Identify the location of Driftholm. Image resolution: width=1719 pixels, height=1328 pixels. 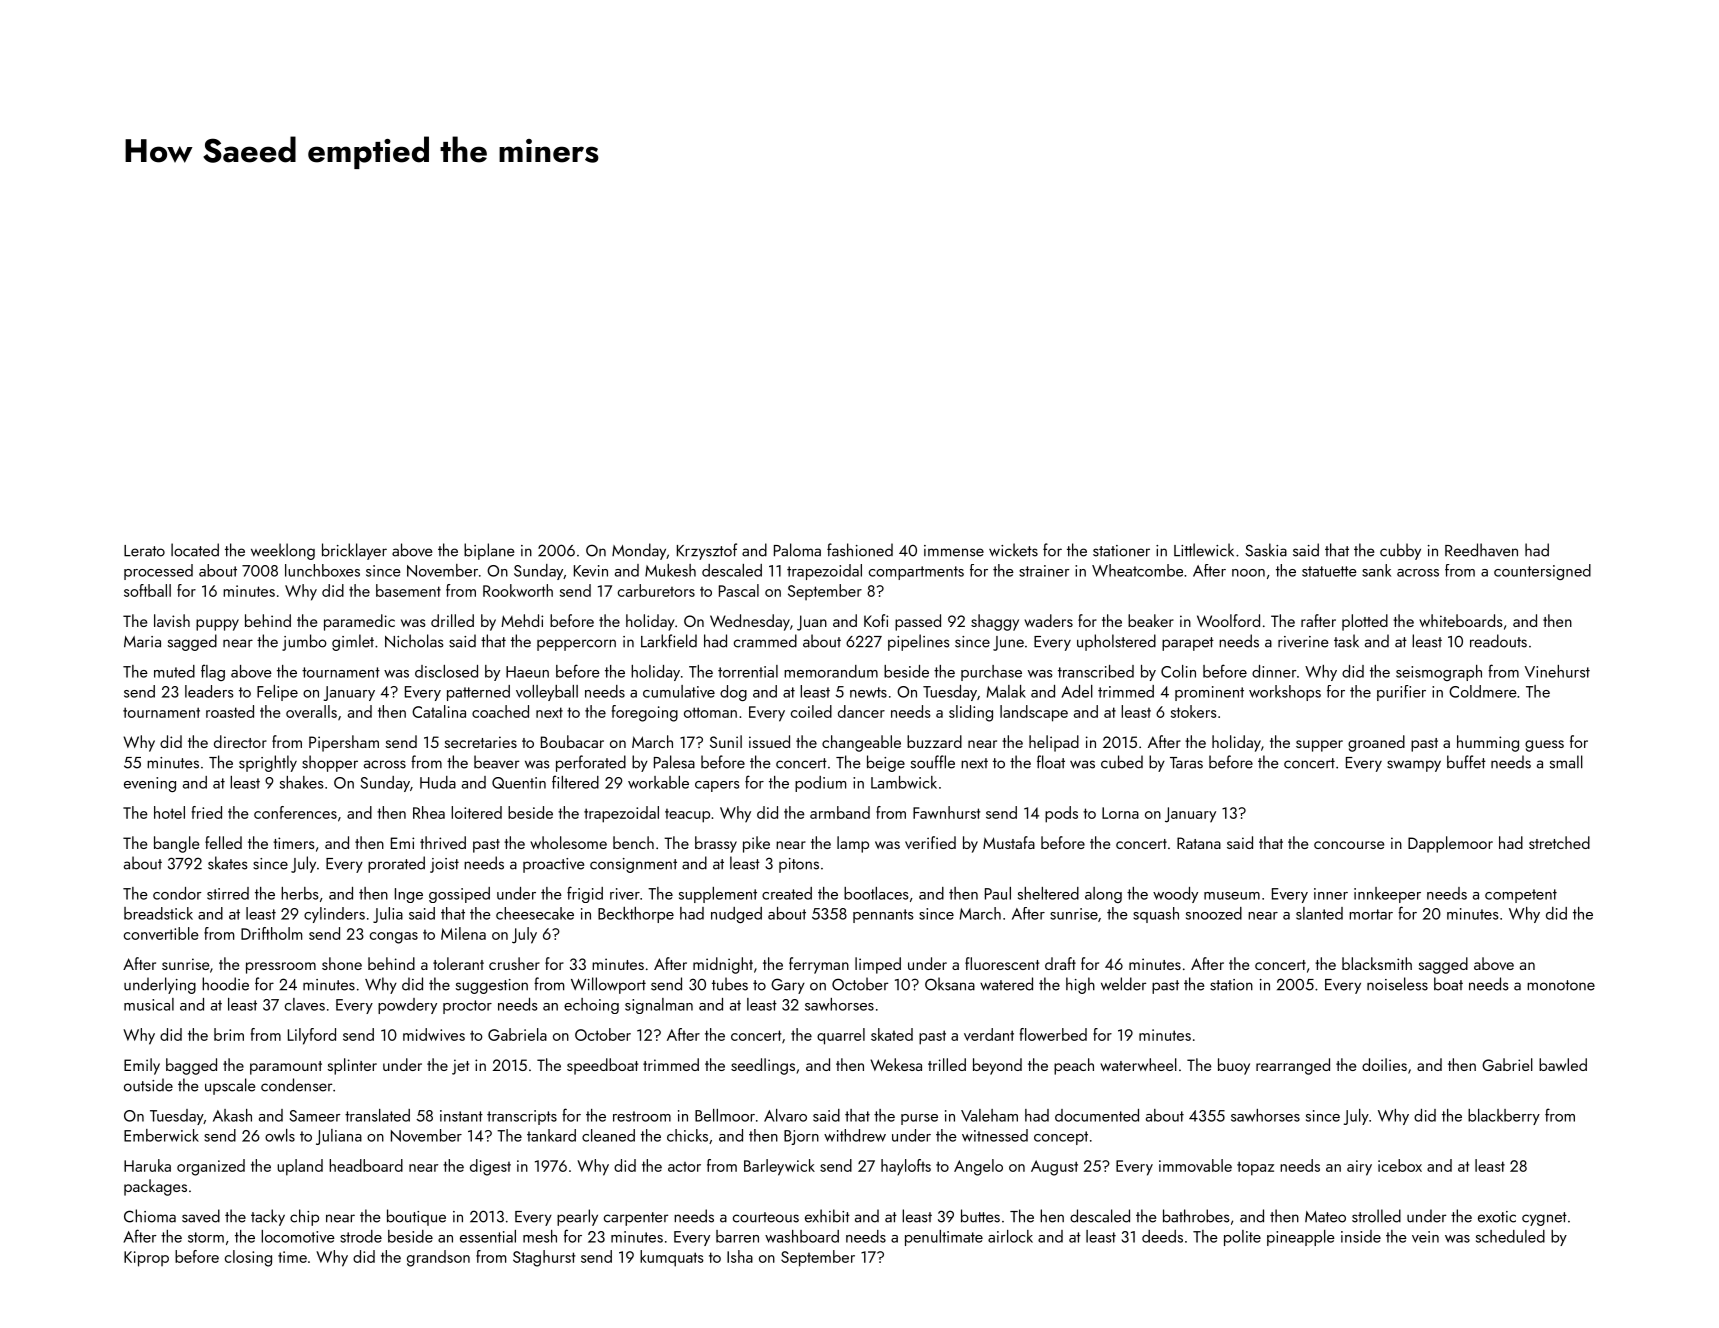
(271, 933).
